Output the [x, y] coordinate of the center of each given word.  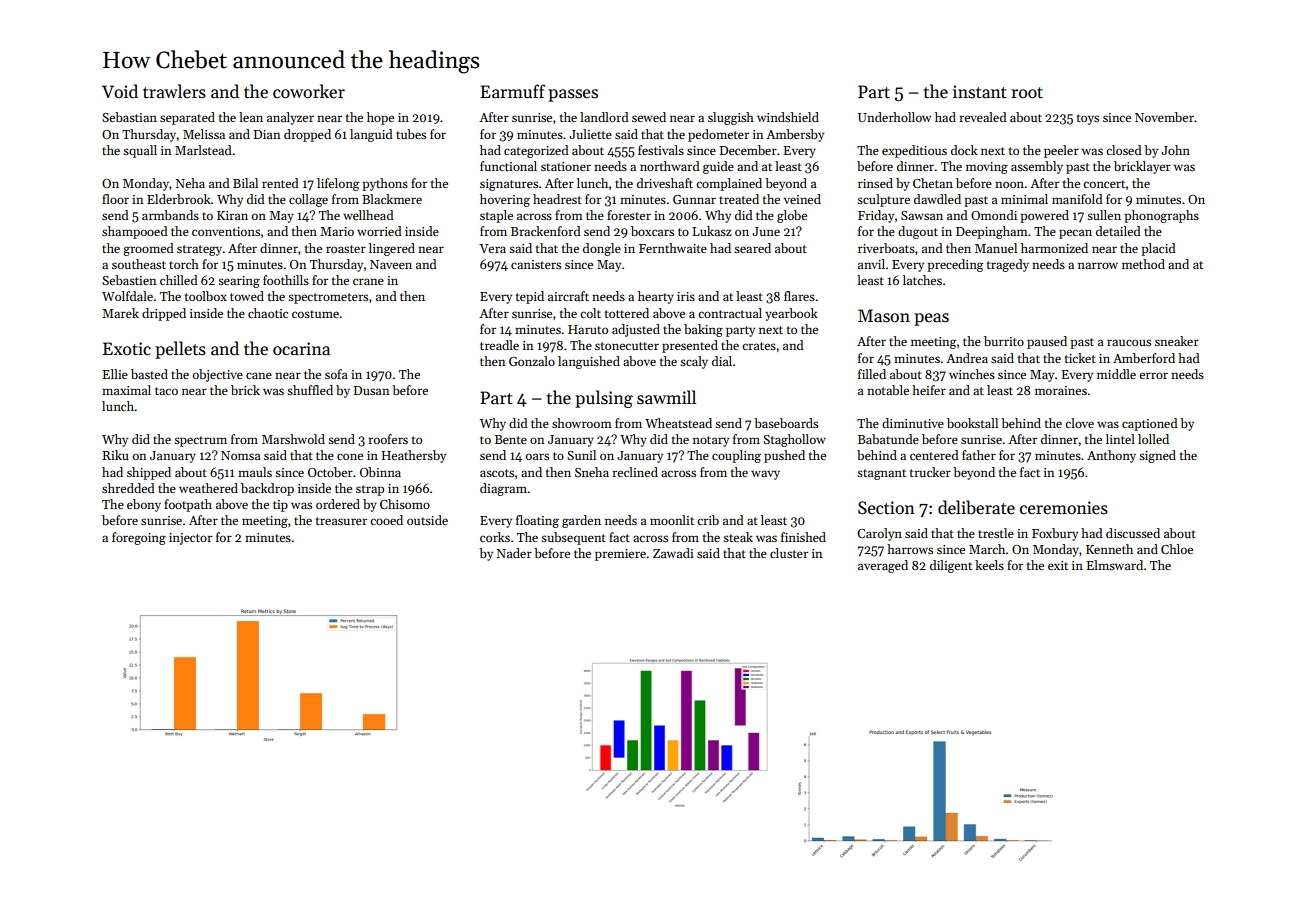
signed [1157, 456]
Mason [884, 316]
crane [368, 281]
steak [738, 537]
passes [573, 95]
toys [1088, 119]
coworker [309, 91]
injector [190, 539]
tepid [530, 297]
